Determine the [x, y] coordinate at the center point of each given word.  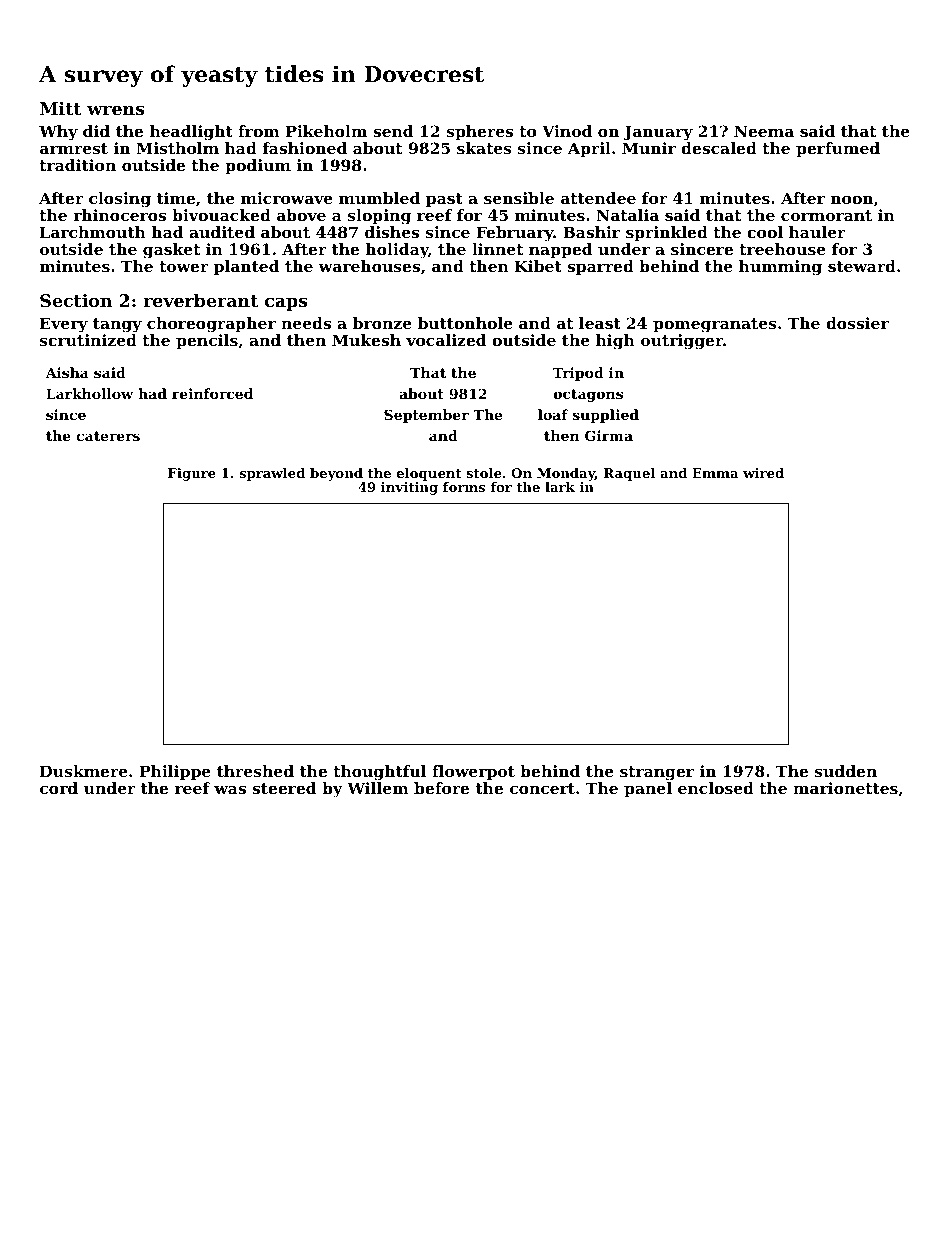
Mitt [60, 108]
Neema [764, 131]
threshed [255, 771]
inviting [409, 488]
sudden [846, 771]
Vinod [567, 131]
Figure [192, 474]
